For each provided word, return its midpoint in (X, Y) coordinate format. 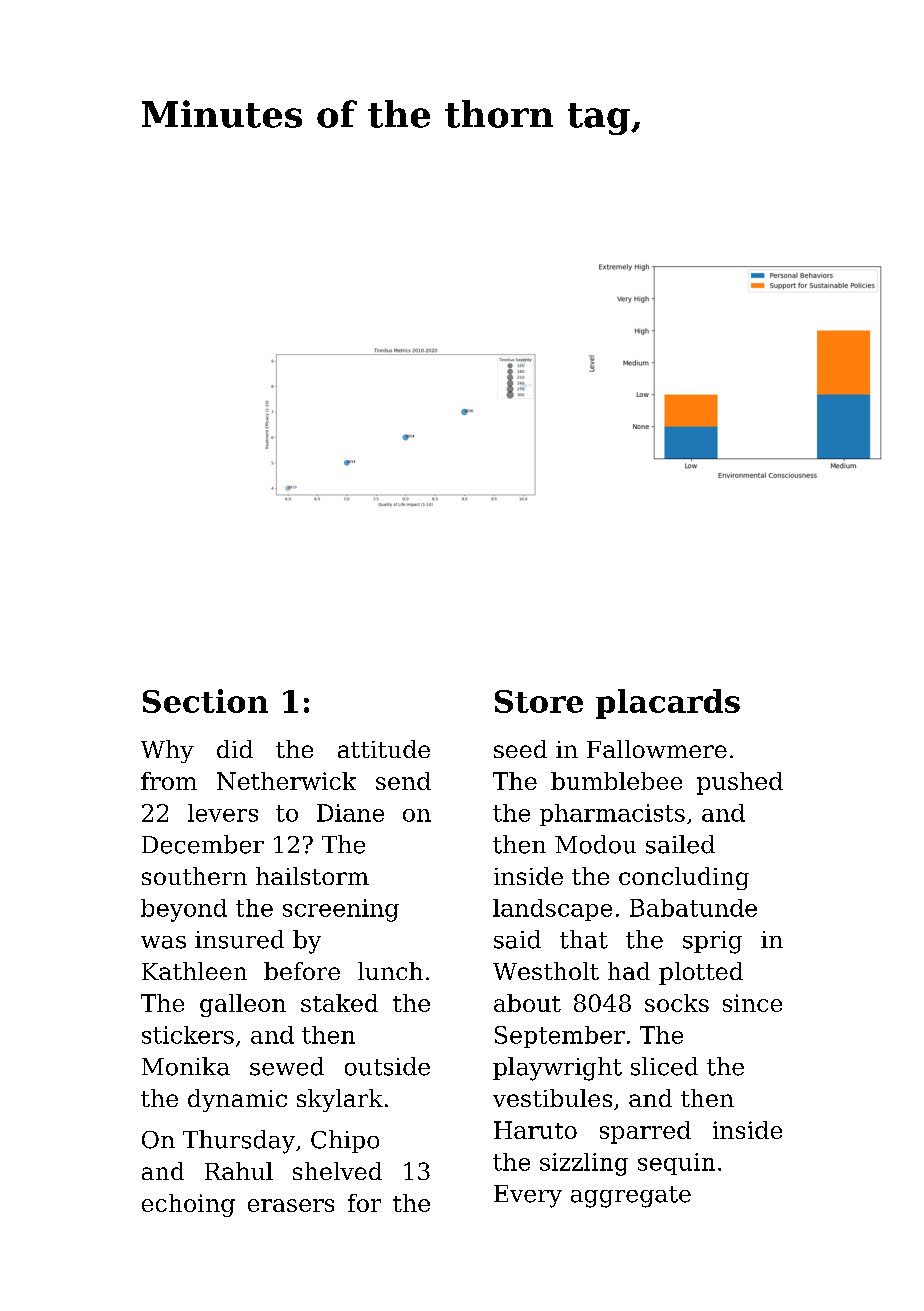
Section (205, 701)
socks (677, 1003)
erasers (291, 1205)
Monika (186, 1066)
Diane (350, 813)
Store (539, 701)
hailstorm (312, 876)
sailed (680, 844)
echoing (188, 1205)
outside (387, 1066)
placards (668, 704)
